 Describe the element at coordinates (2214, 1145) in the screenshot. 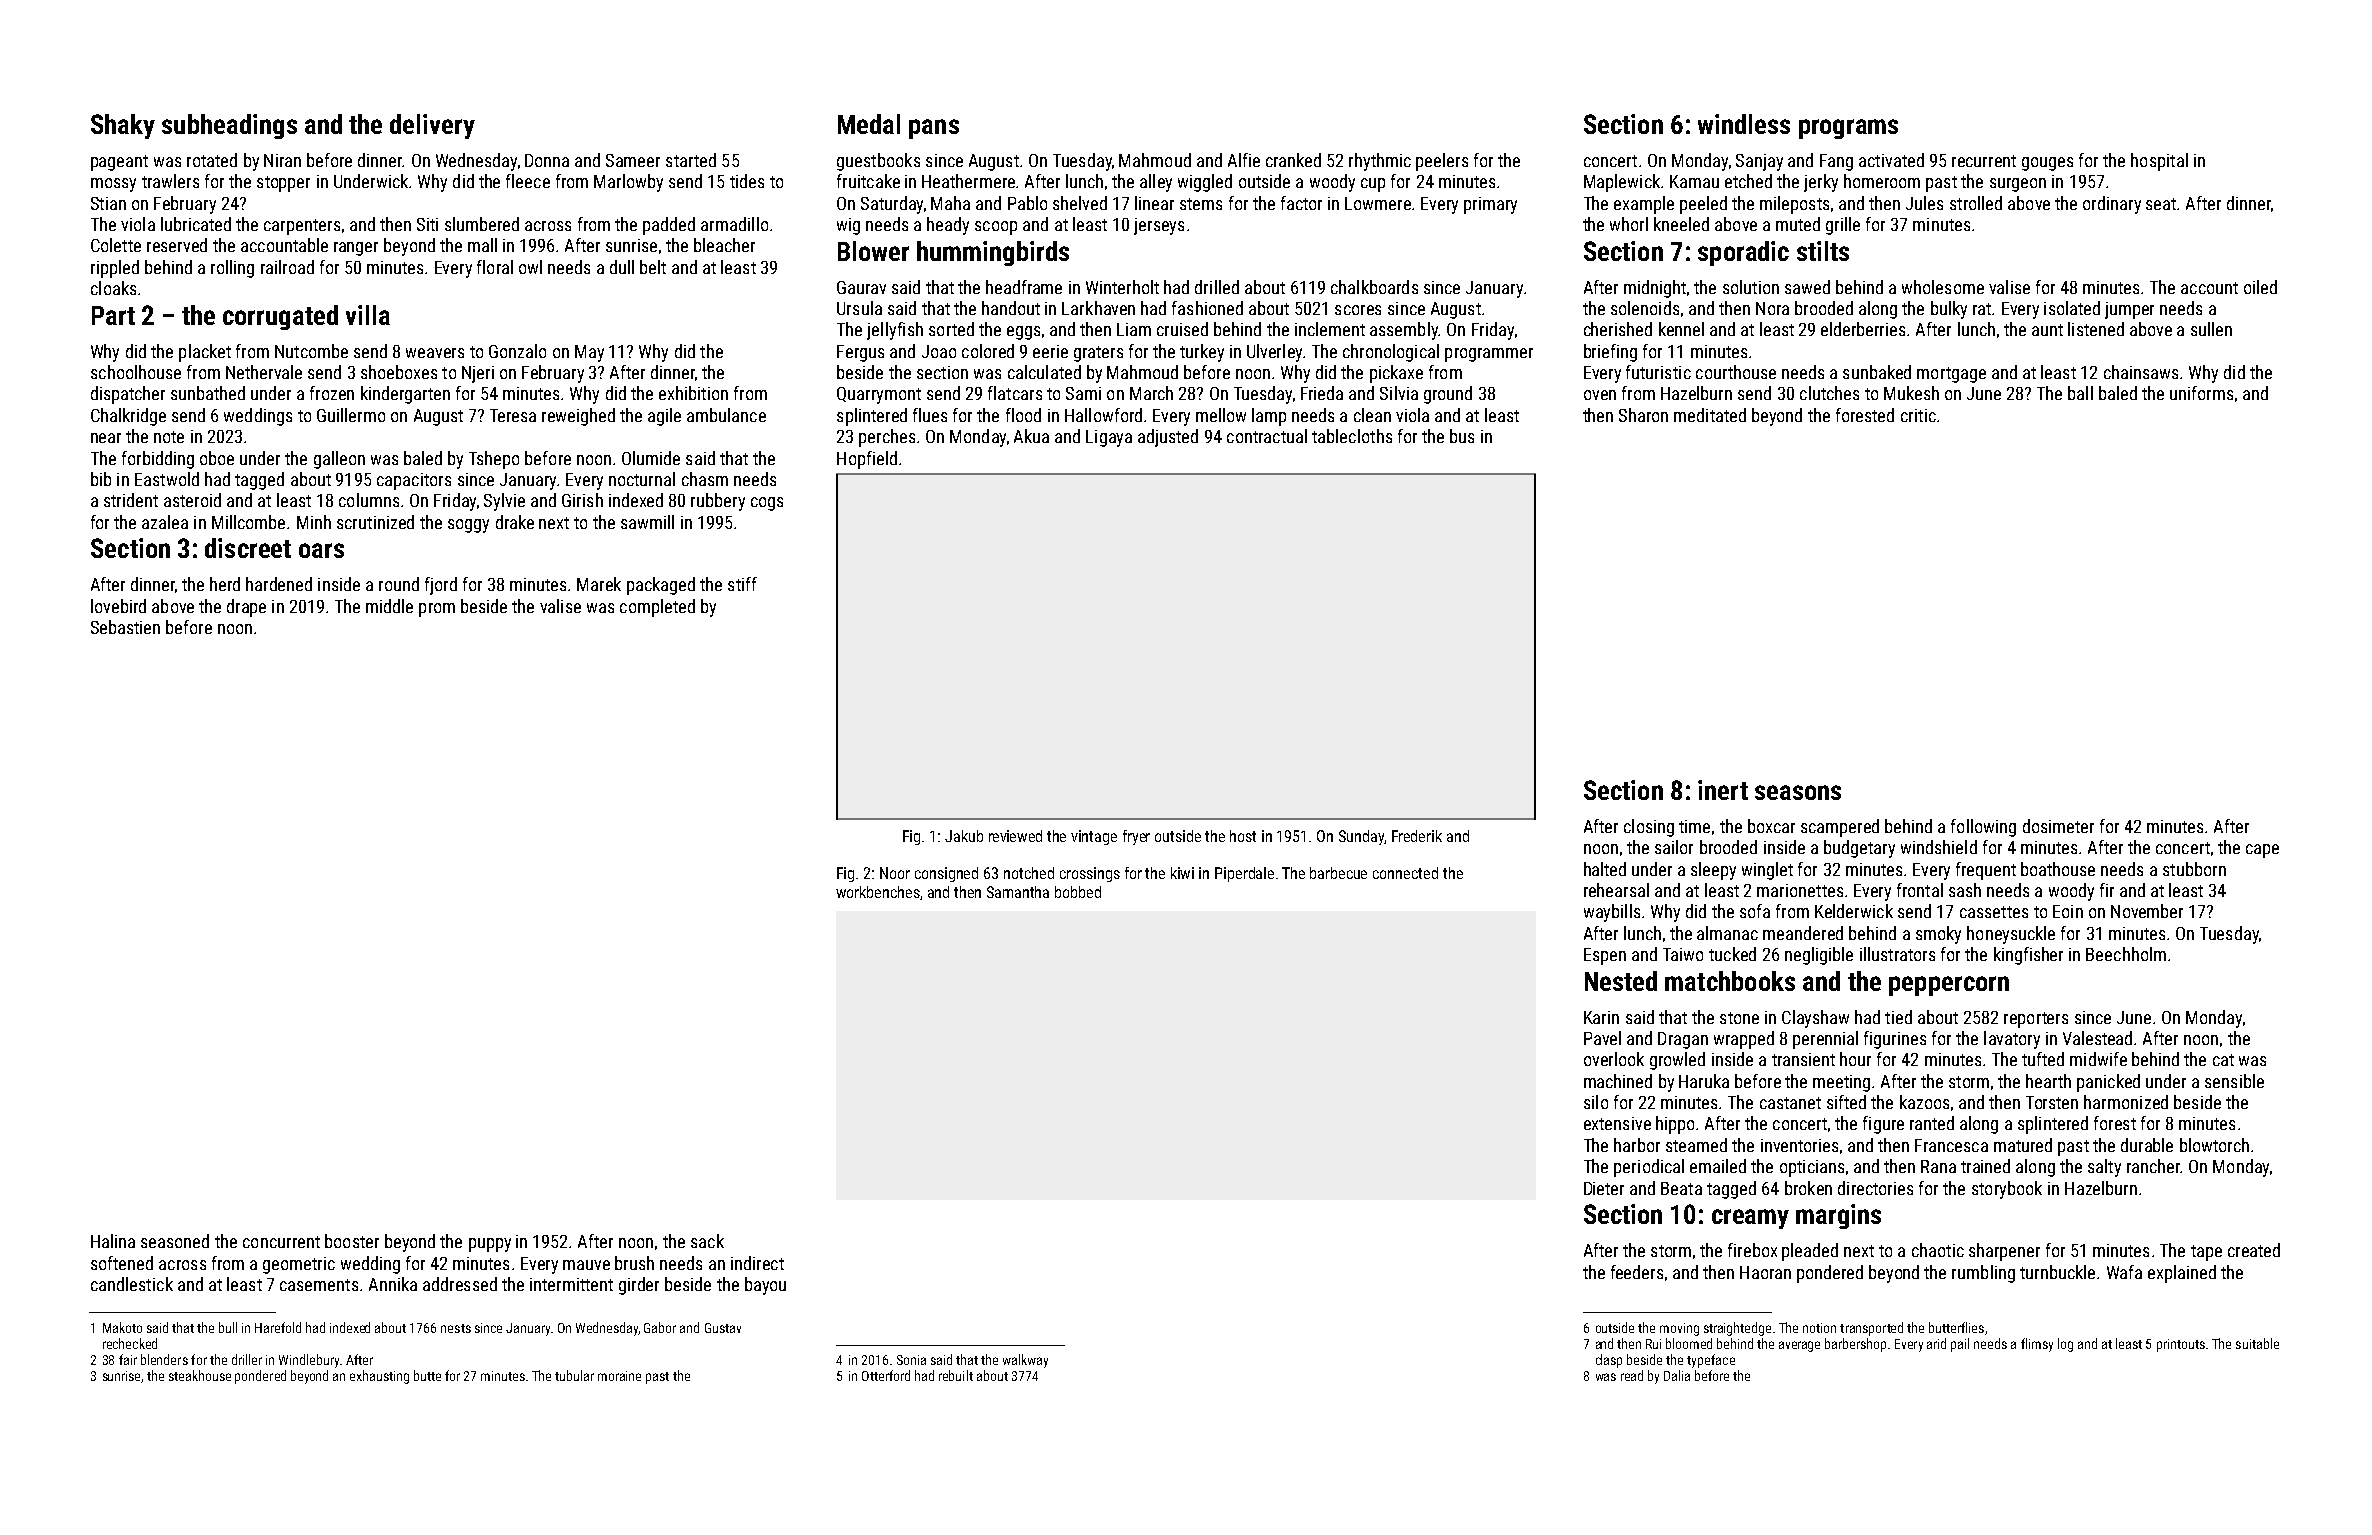

I see `blowtorch` at that location.
